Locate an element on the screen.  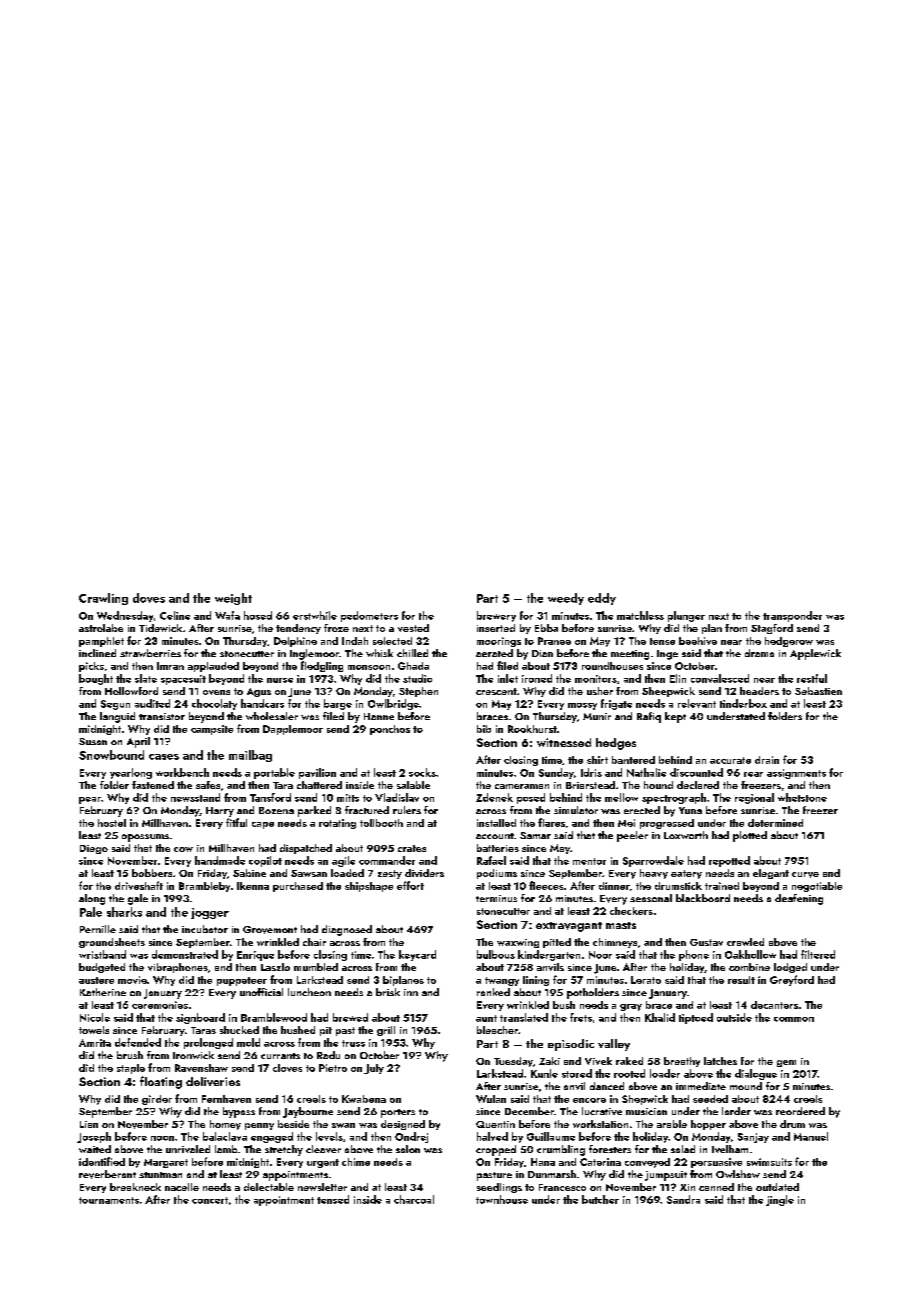
transponder is located at coordinates (792, 616).
